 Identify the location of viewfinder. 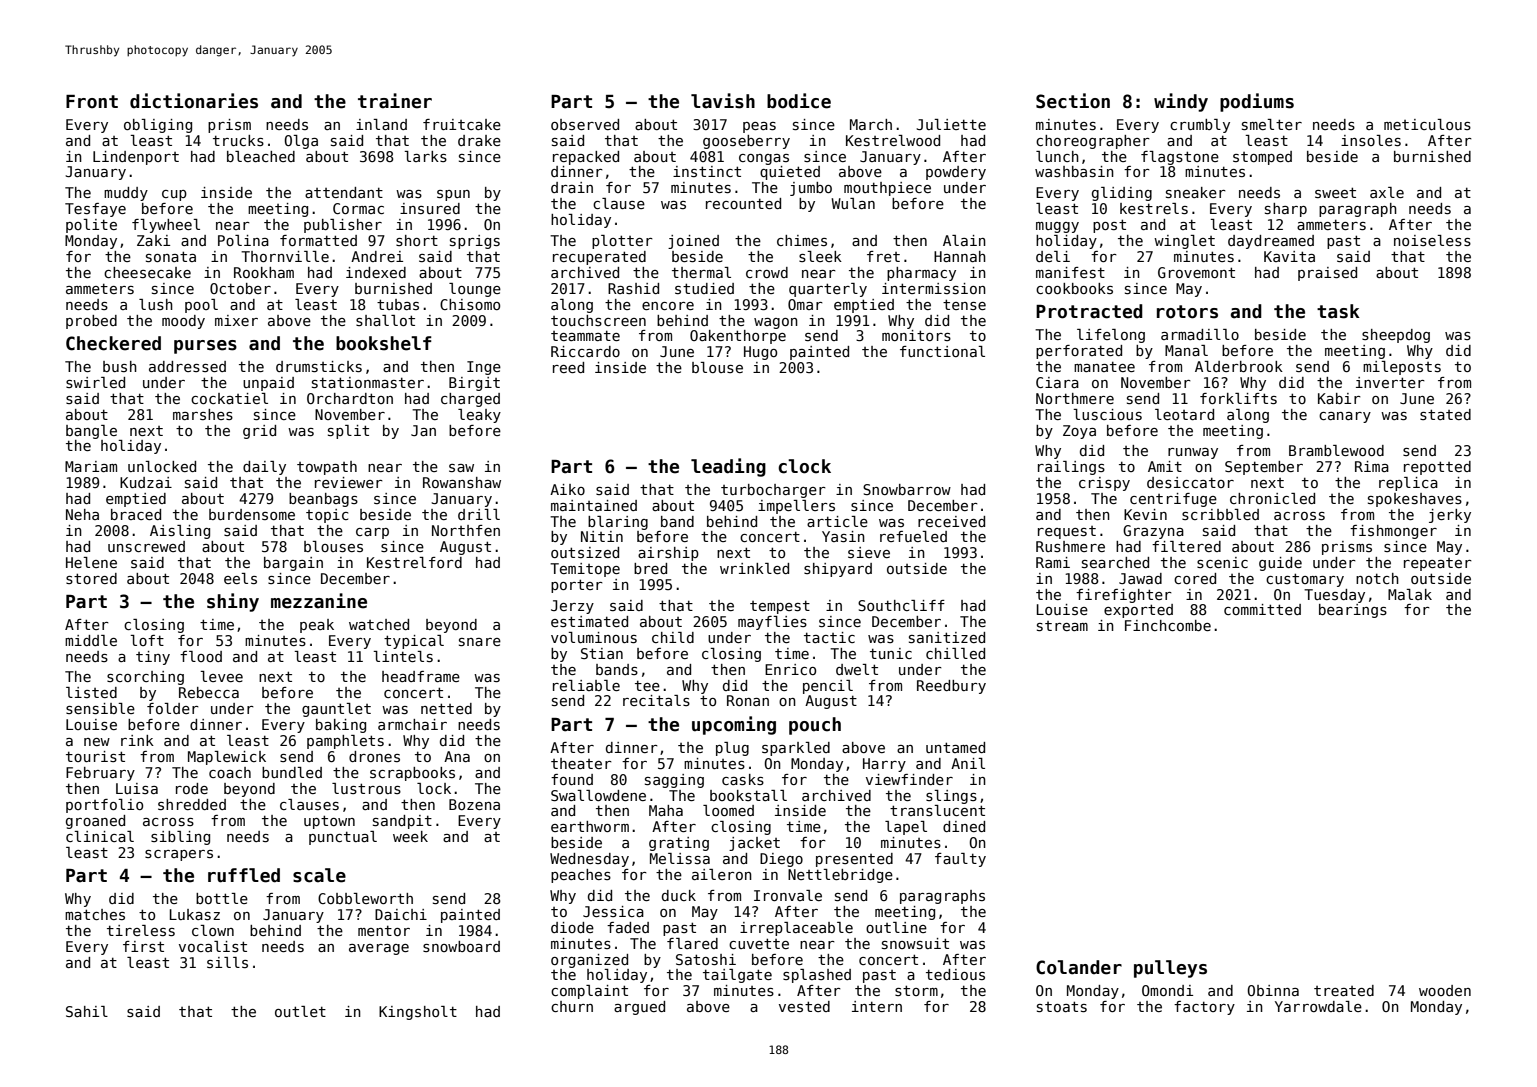
(909, 779).
